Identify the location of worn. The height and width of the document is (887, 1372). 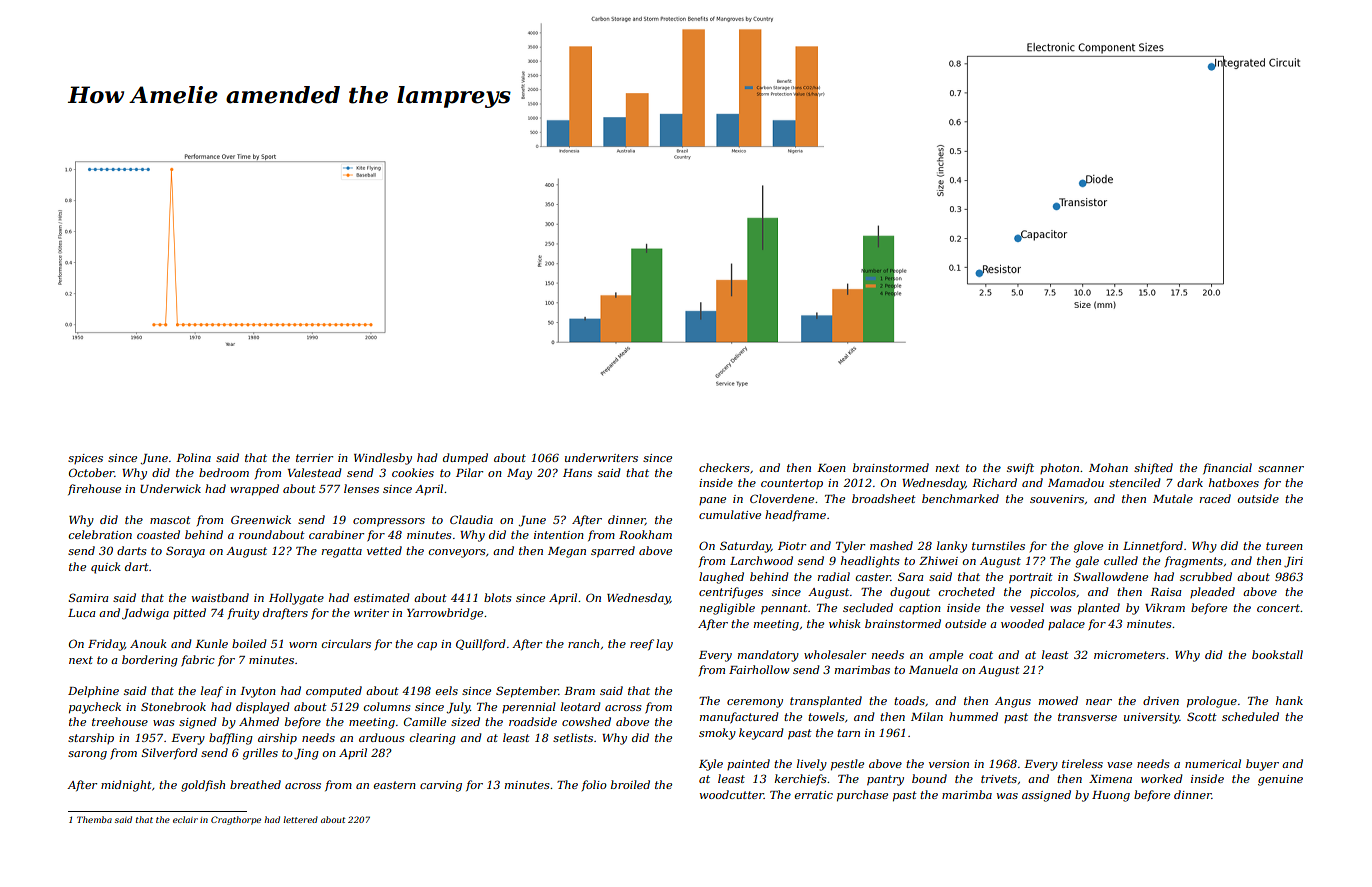
(303, 645).
